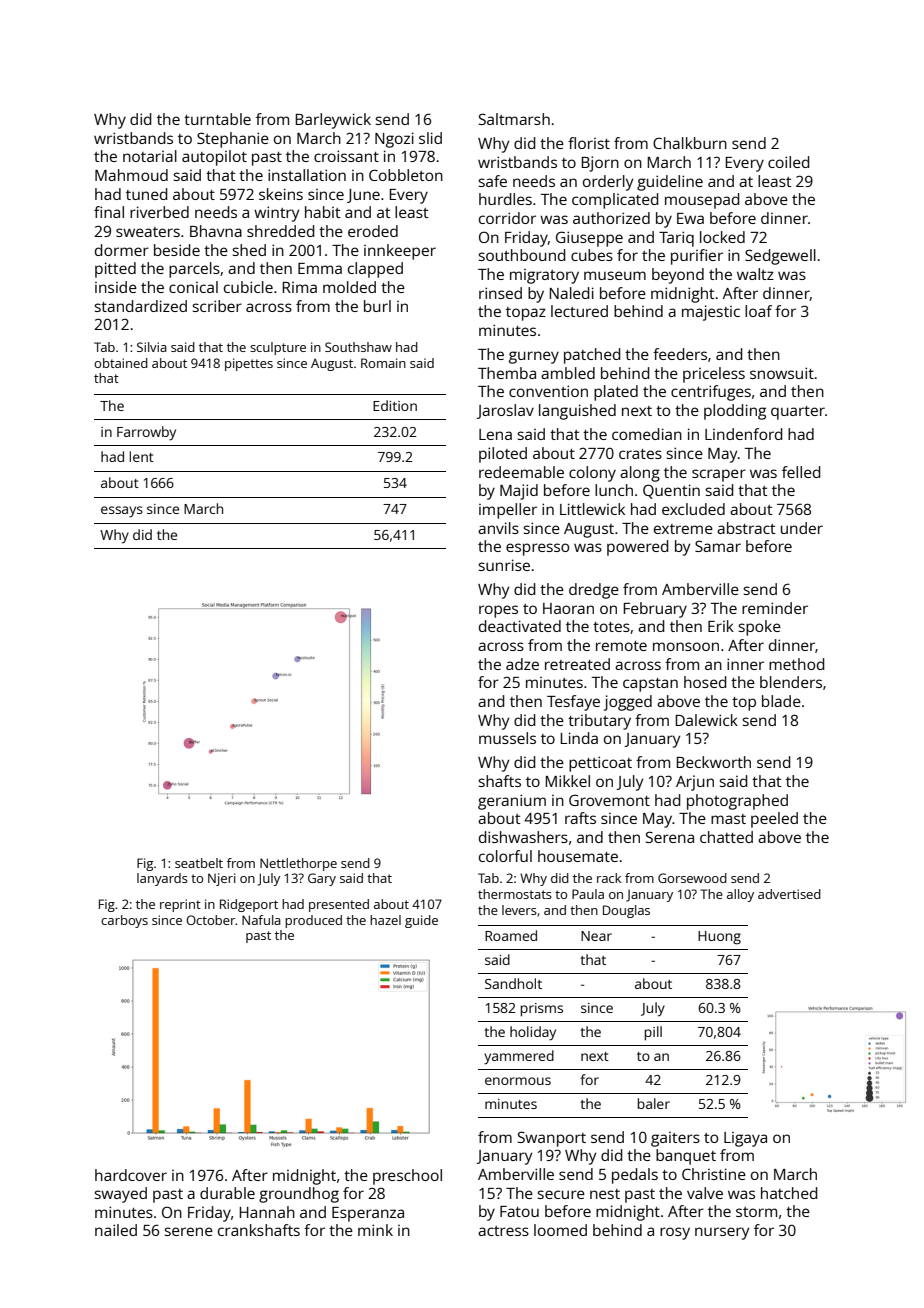 The width and height of the document is (924, 1308). Describe the element at coordinates (122, 512) in the document. I see `essays` at that location.
